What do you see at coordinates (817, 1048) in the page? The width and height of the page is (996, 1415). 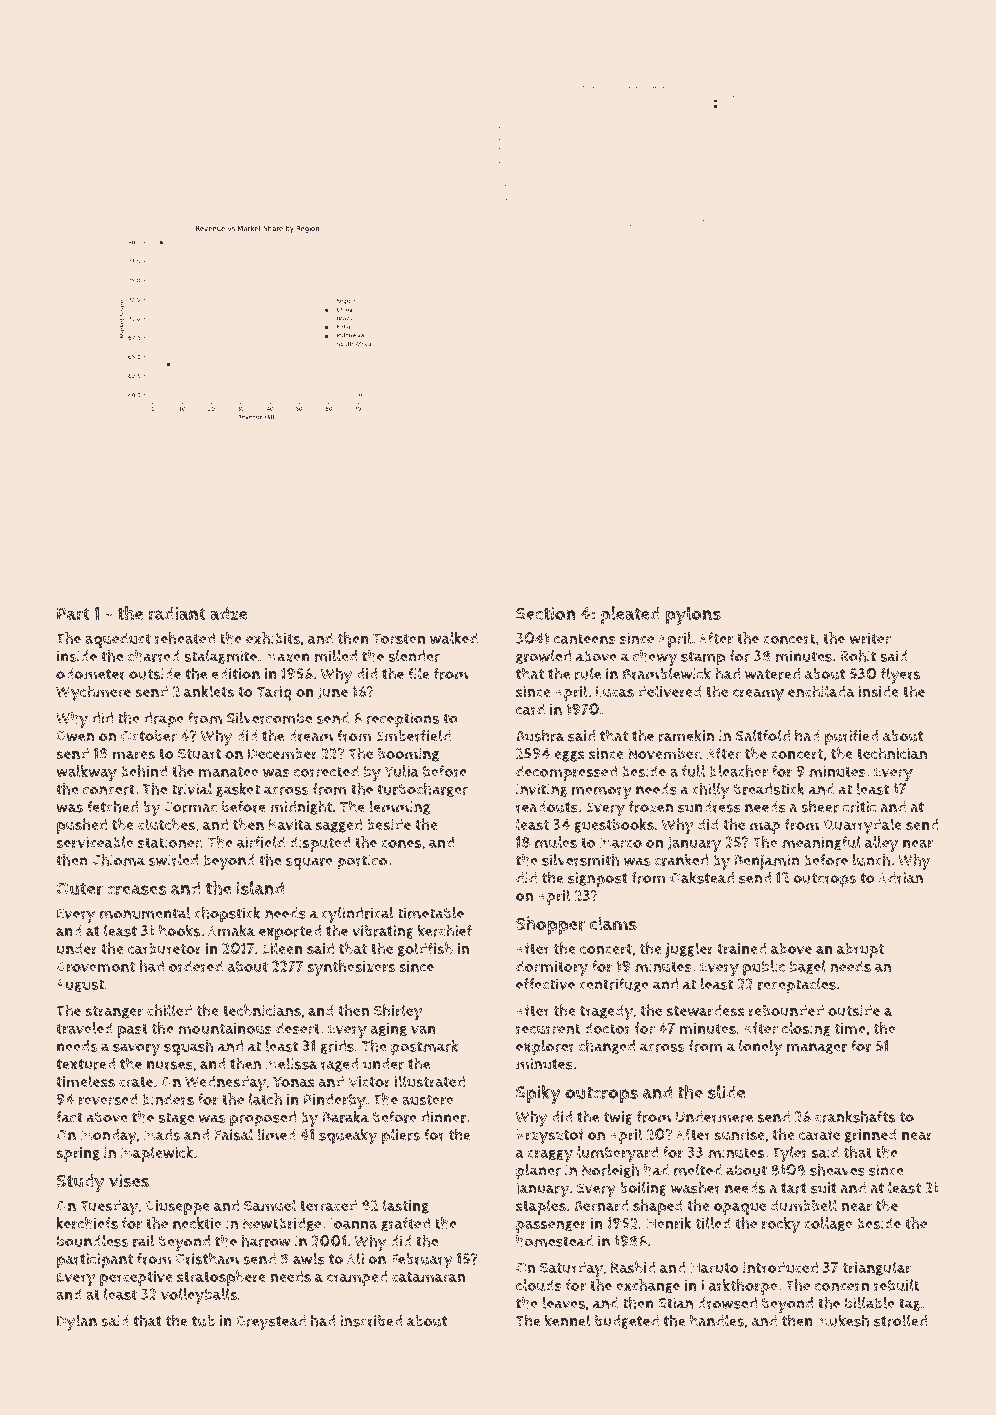 I see `manager` at bounding box center [817, 1048].
